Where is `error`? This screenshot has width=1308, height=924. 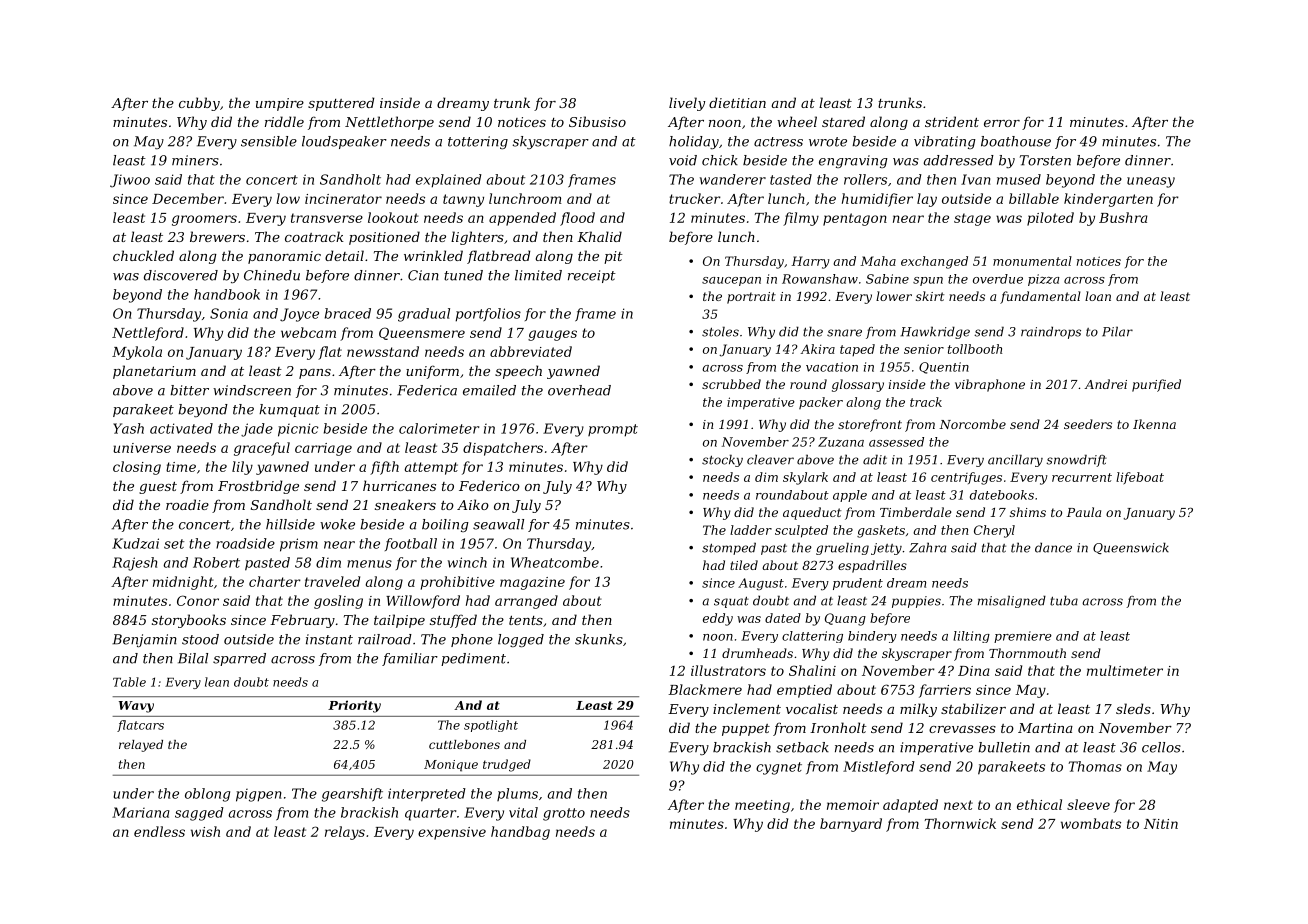 error is located at coordinates (1002, 123).
